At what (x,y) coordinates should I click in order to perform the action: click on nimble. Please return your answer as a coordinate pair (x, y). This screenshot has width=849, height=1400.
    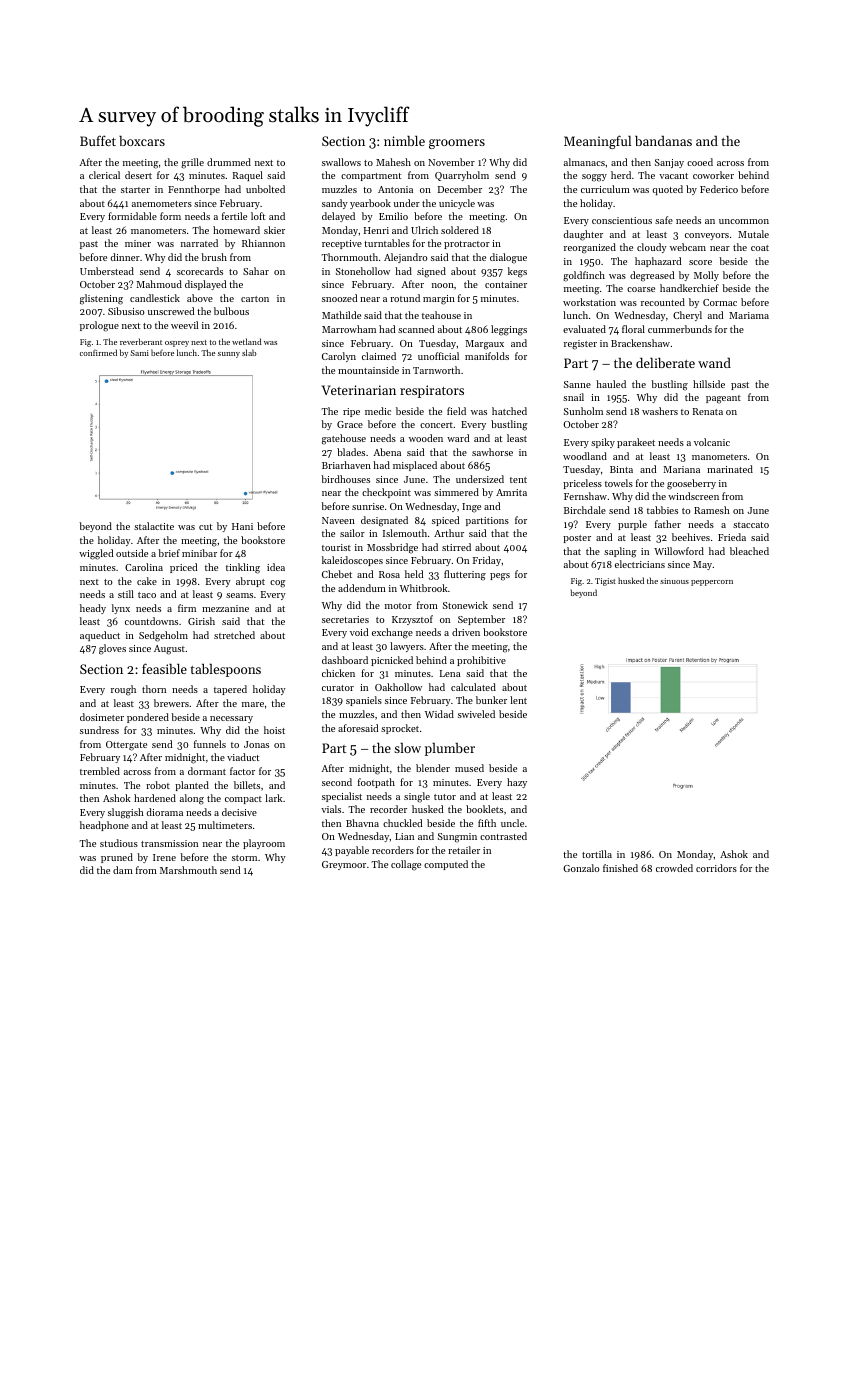
    Looking at the image, I should click on (404, 140).
